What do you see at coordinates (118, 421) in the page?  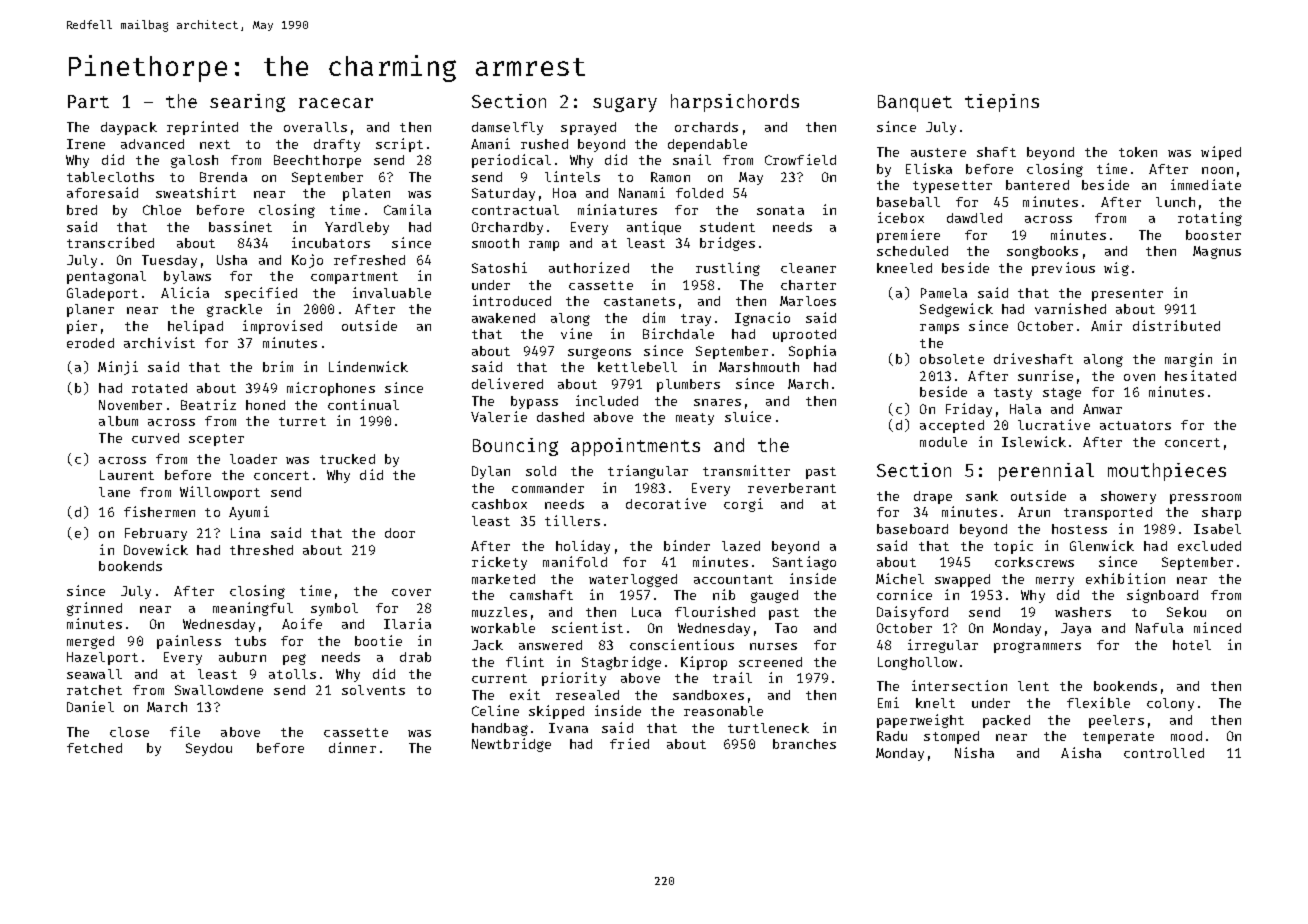 I see `album` at bounding box center [118, 421].
